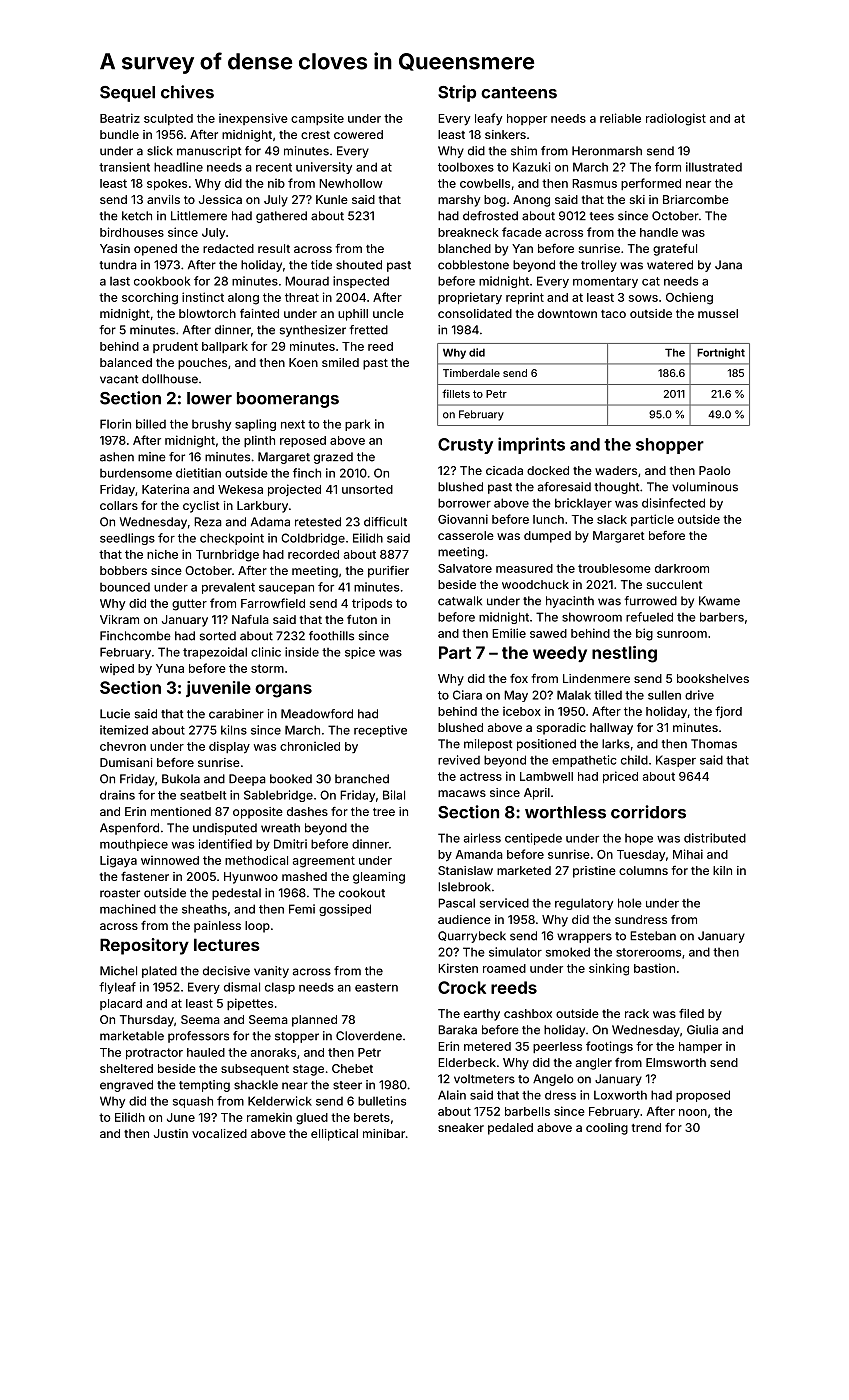  What do you see at coordinates (171, 1133) in the screenshot?
I see `Justin` at bounding box center [171, 1133].
